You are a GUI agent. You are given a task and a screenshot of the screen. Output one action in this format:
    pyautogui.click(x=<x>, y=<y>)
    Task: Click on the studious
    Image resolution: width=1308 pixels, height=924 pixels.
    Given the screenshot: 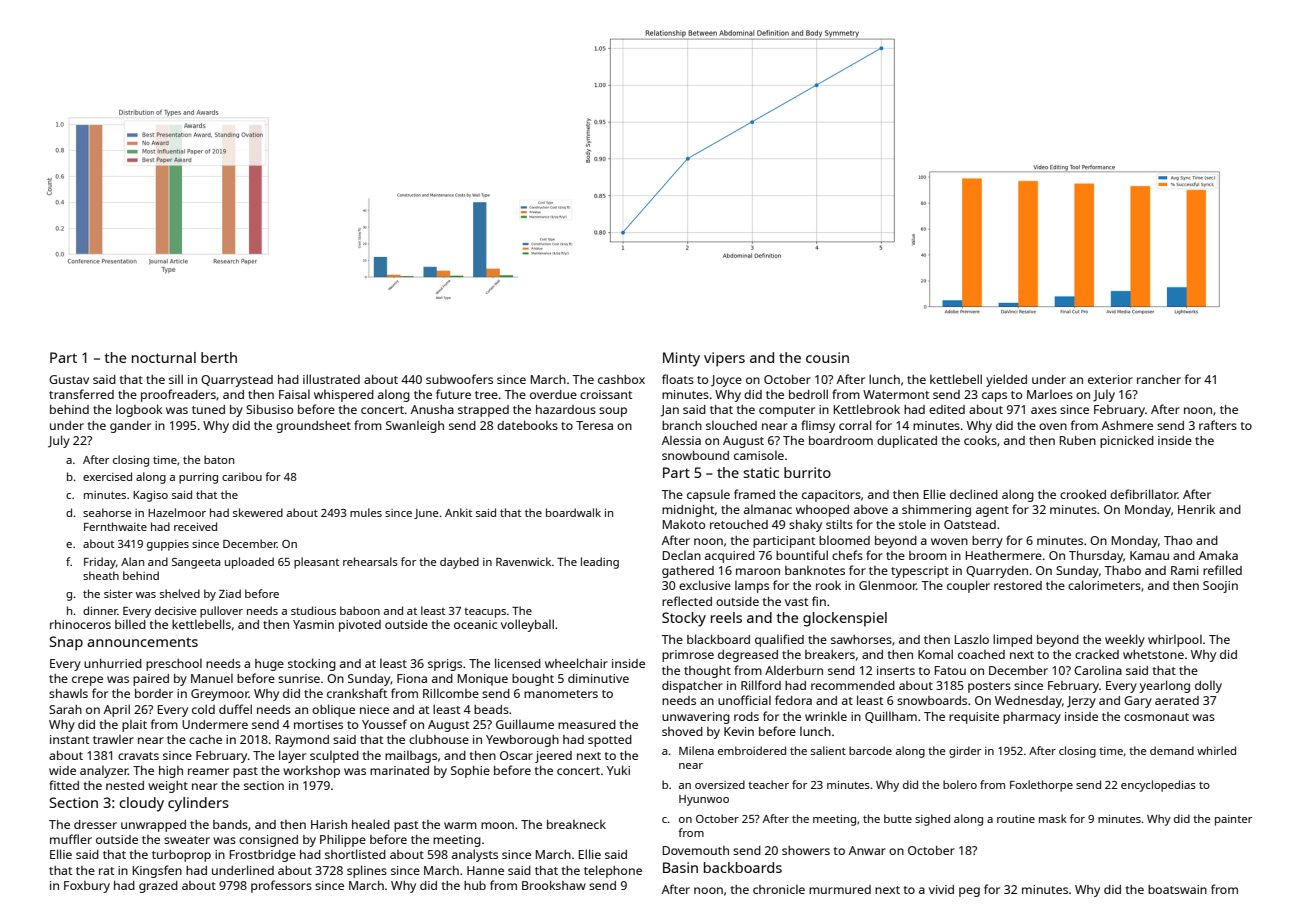 What is the action you would take?
    pyautogui.click(x=313, y=610)
